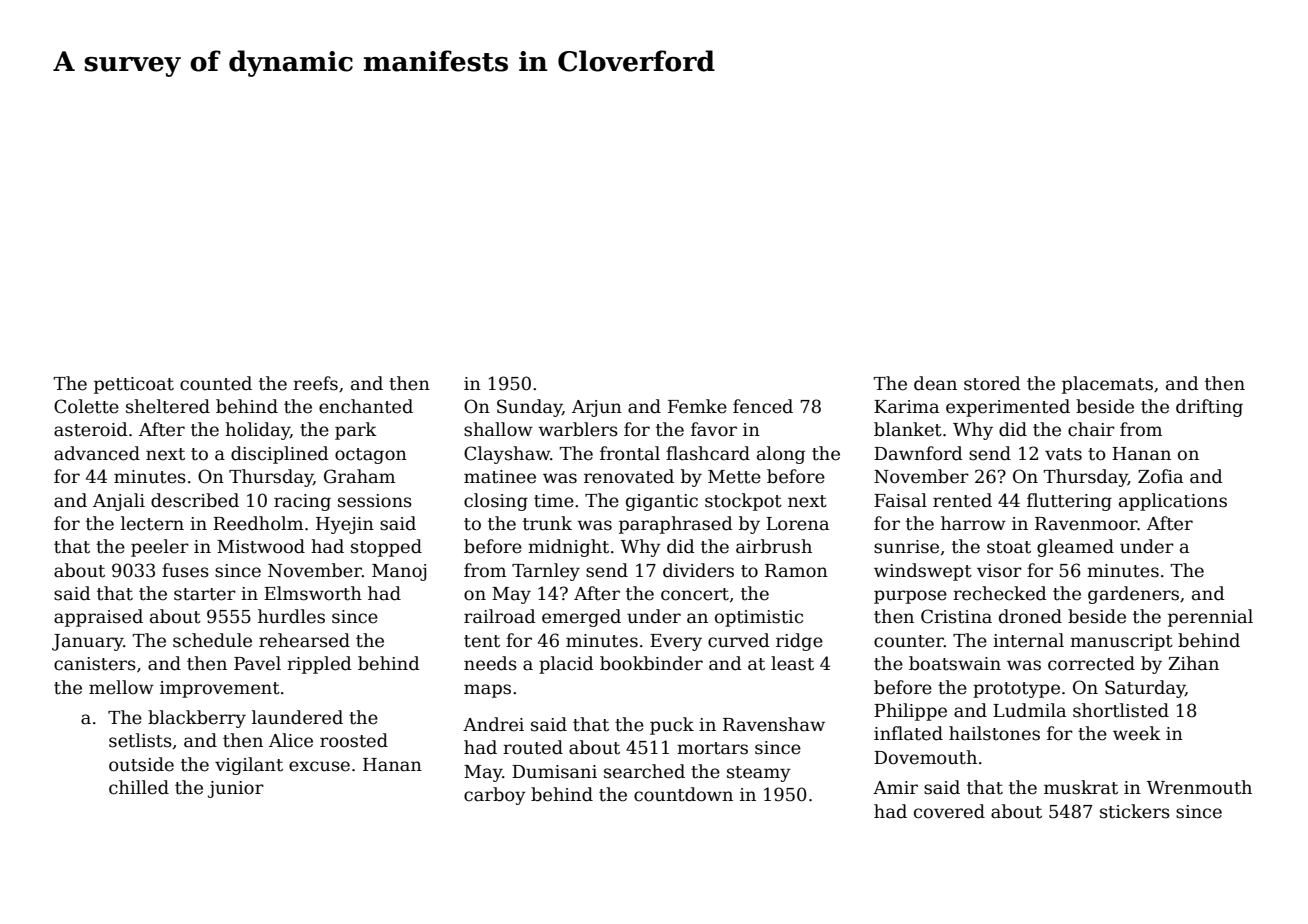 This screenshot has height=924, width=1308. I want to click on Zihan, so click(1193, 663).
